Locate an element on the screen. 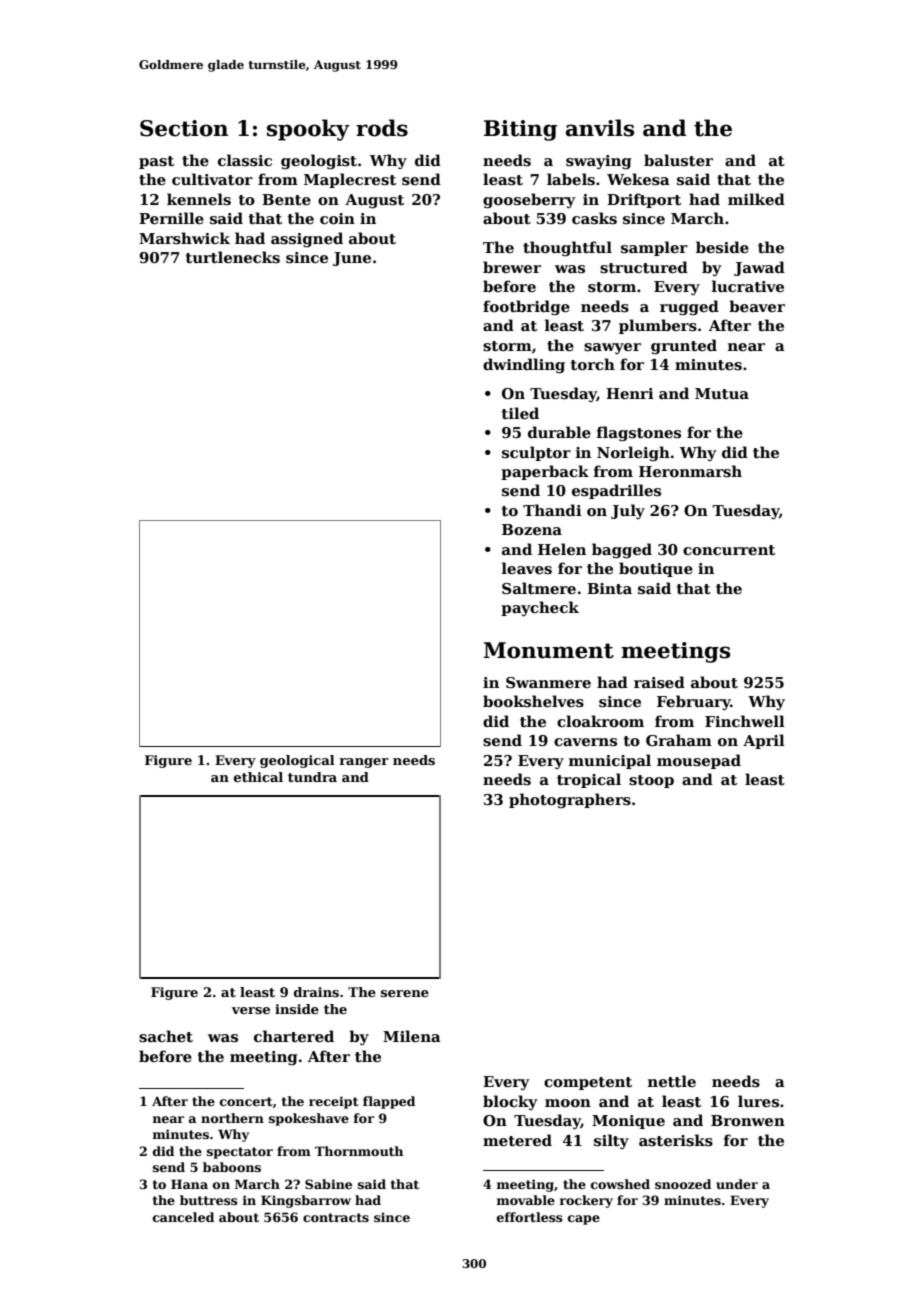  past is located at coordinates (156, 162).
